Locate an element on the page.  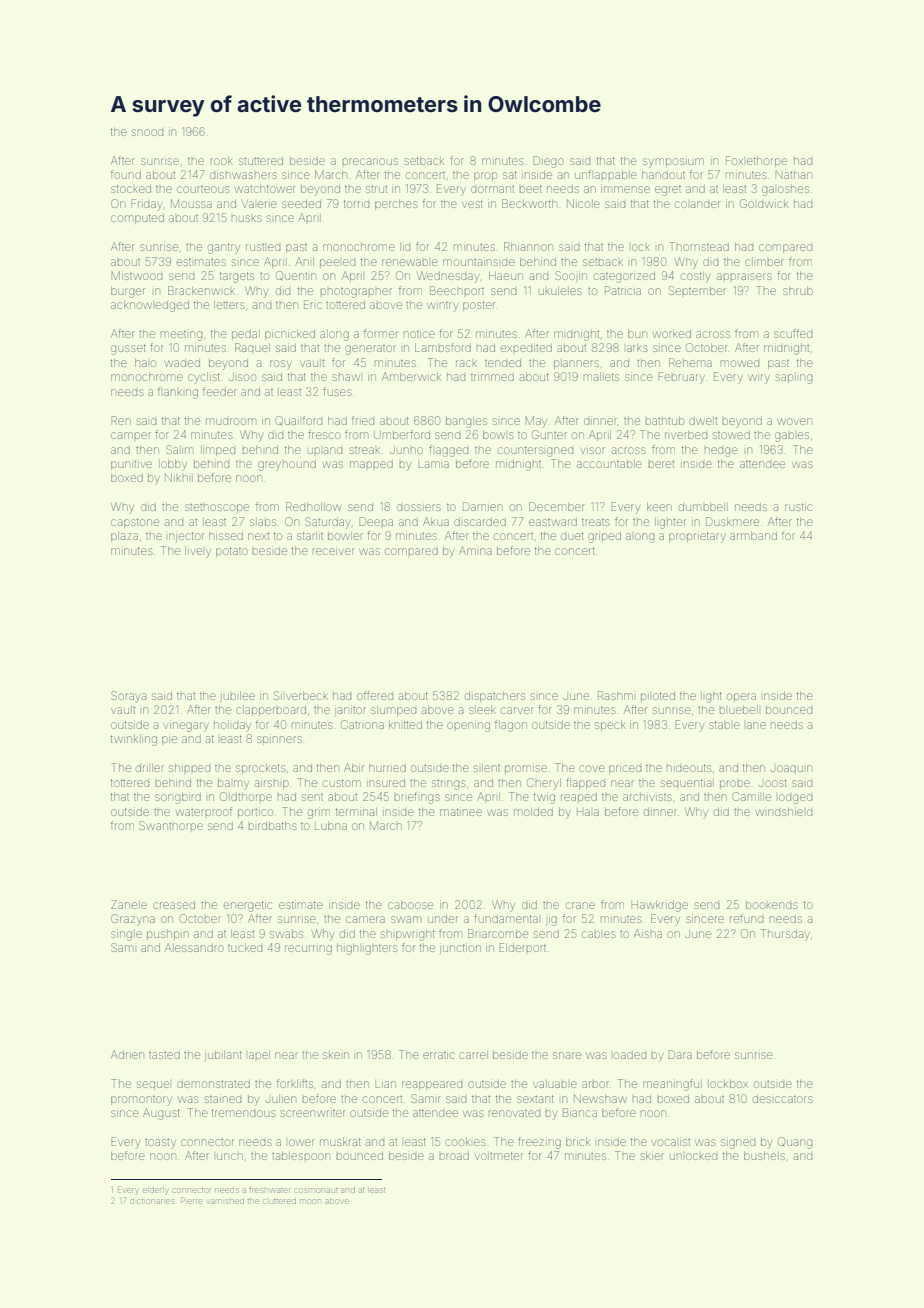
lively is located at coordinates (198, 552).
